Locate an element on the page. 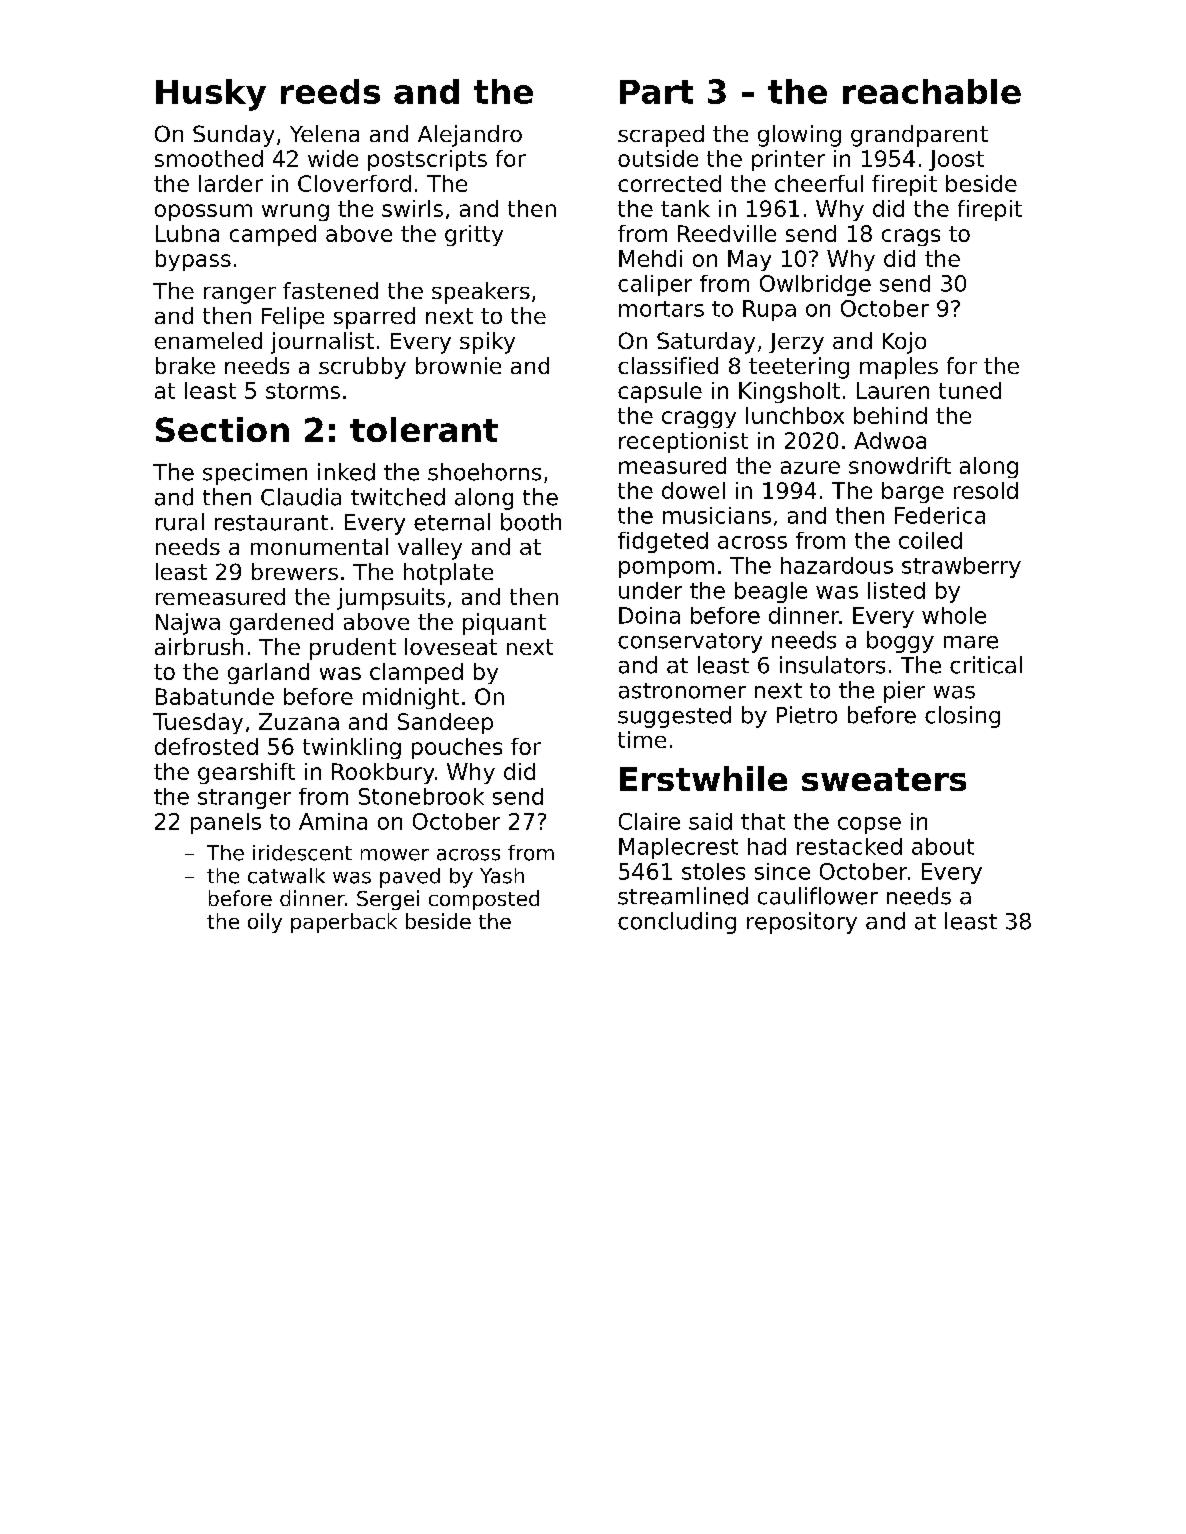 Image resolution: width=1186 pixels, height=1534 pixels. Joost is located at coordinates (956, 160).
